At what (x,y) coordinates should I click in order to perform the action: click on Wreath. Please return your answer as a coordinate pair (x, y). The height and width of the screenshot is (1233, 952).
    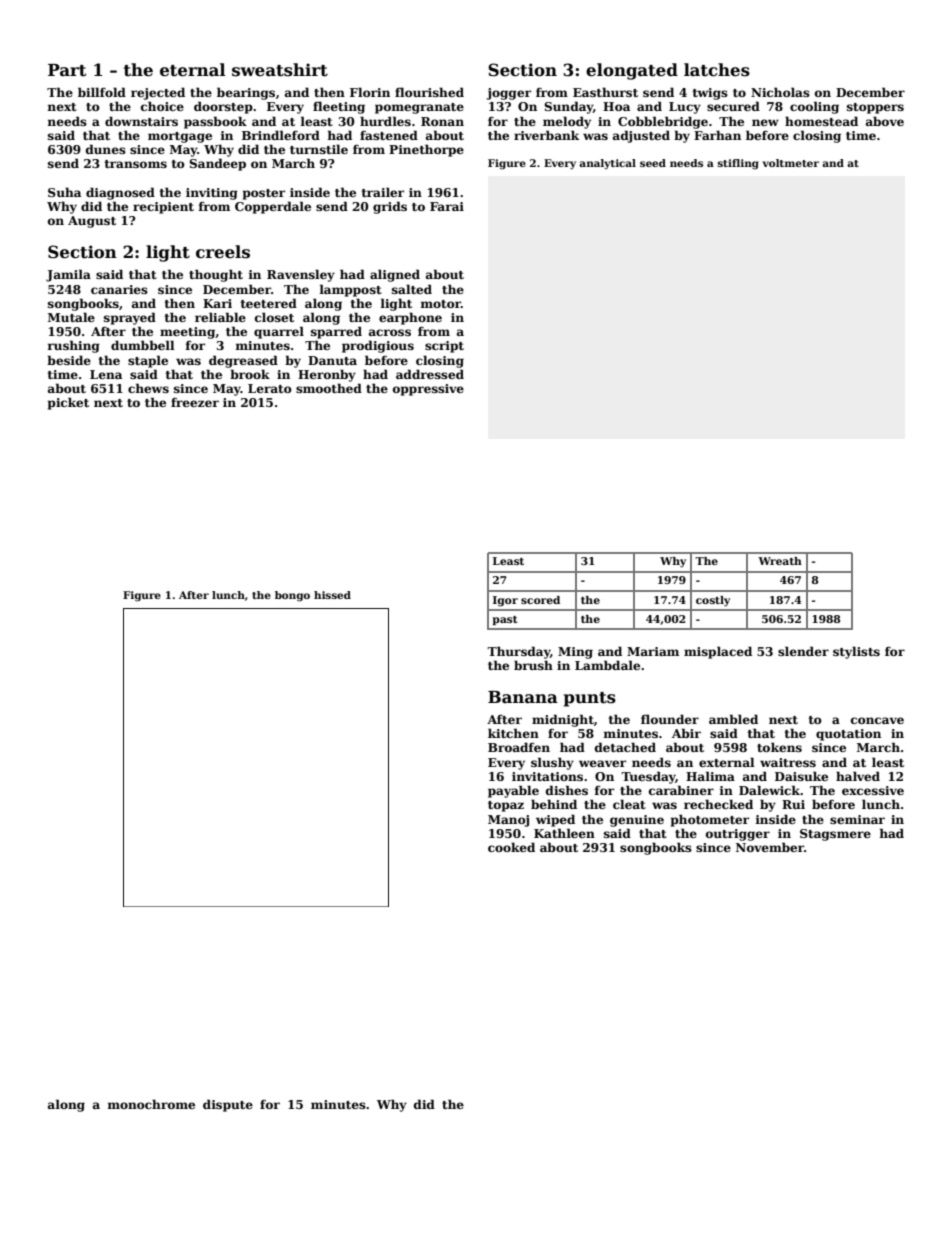
    Looking at the image, I should click on (780, 561).
